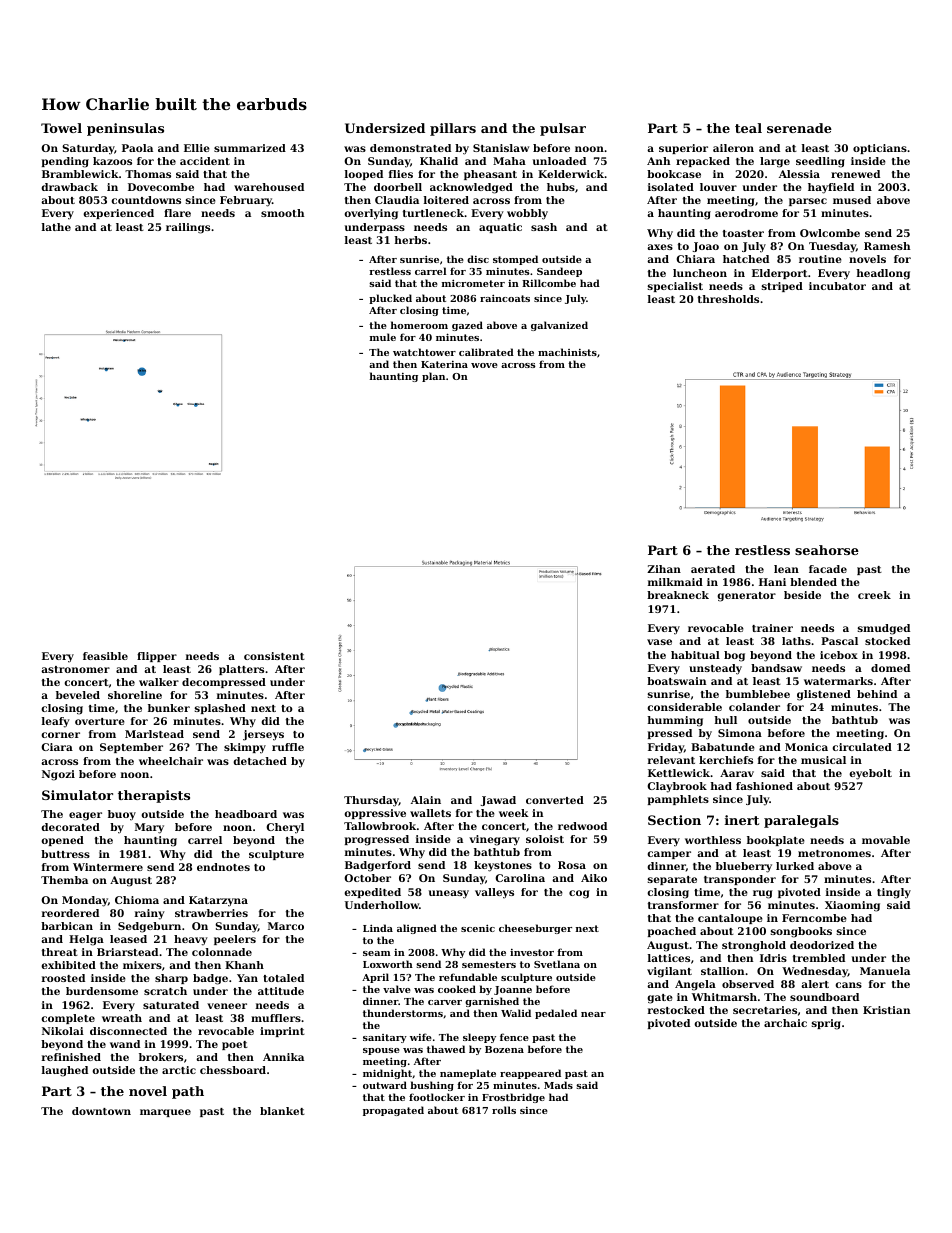 The image size is (952, 1233). What do you see at coordinates (883, 274) in the page?
I see `headlong` at bounding box center [883, 274].
